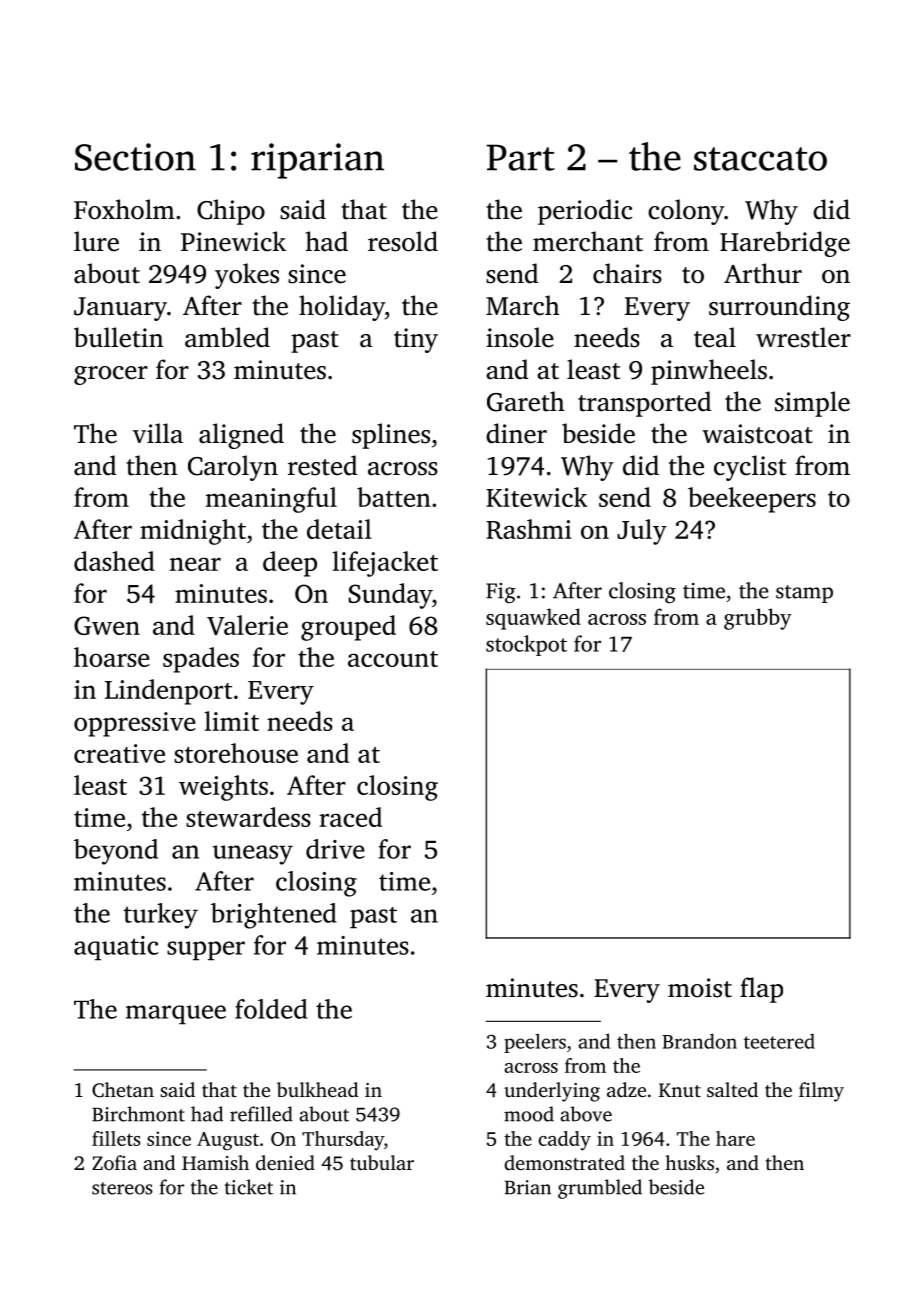 Image resolution: width=924 pixels, height=1311 pixels. I want to click on ticket, so click(248, 1187).
